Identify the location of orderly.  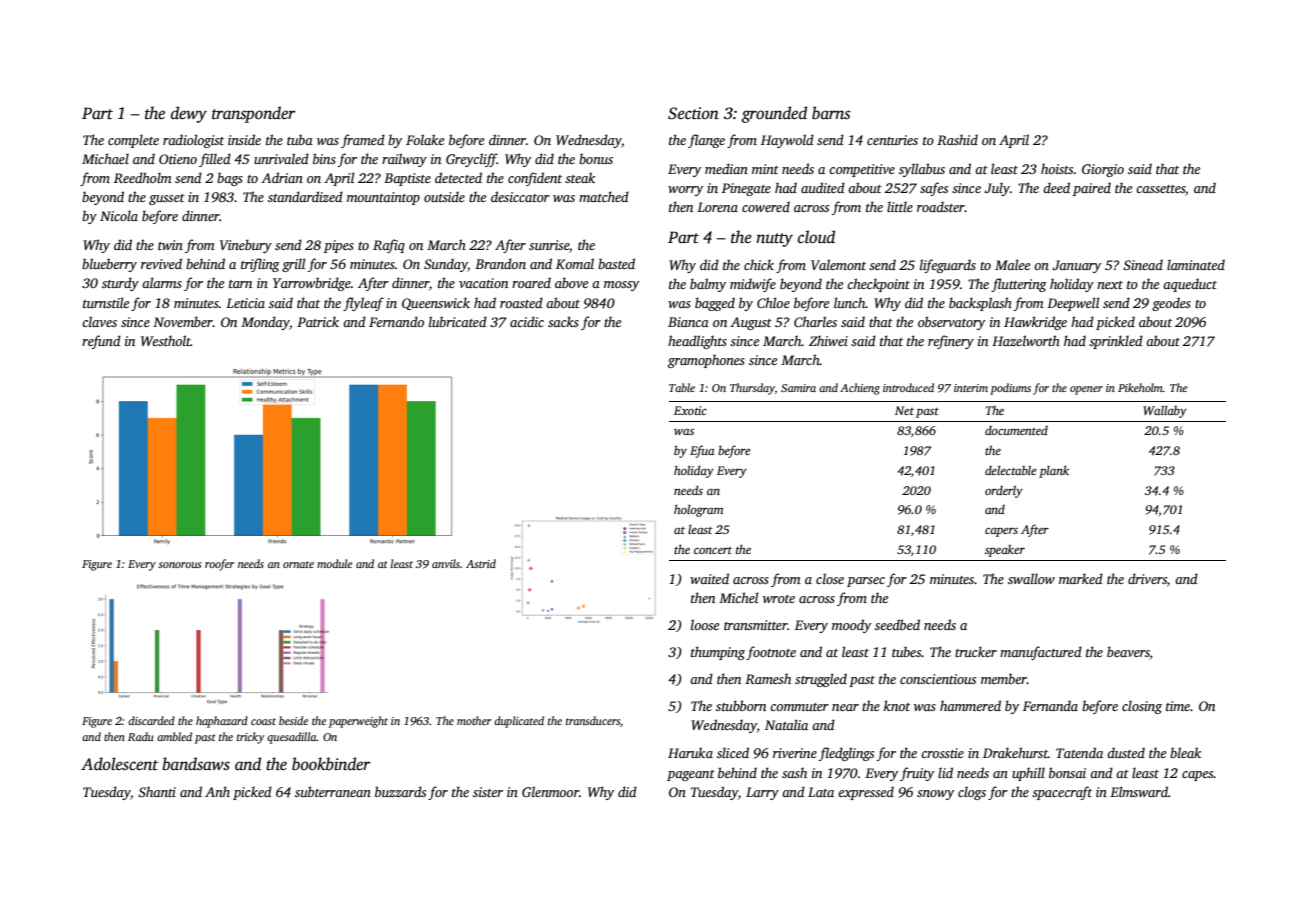
(1004, 491).
